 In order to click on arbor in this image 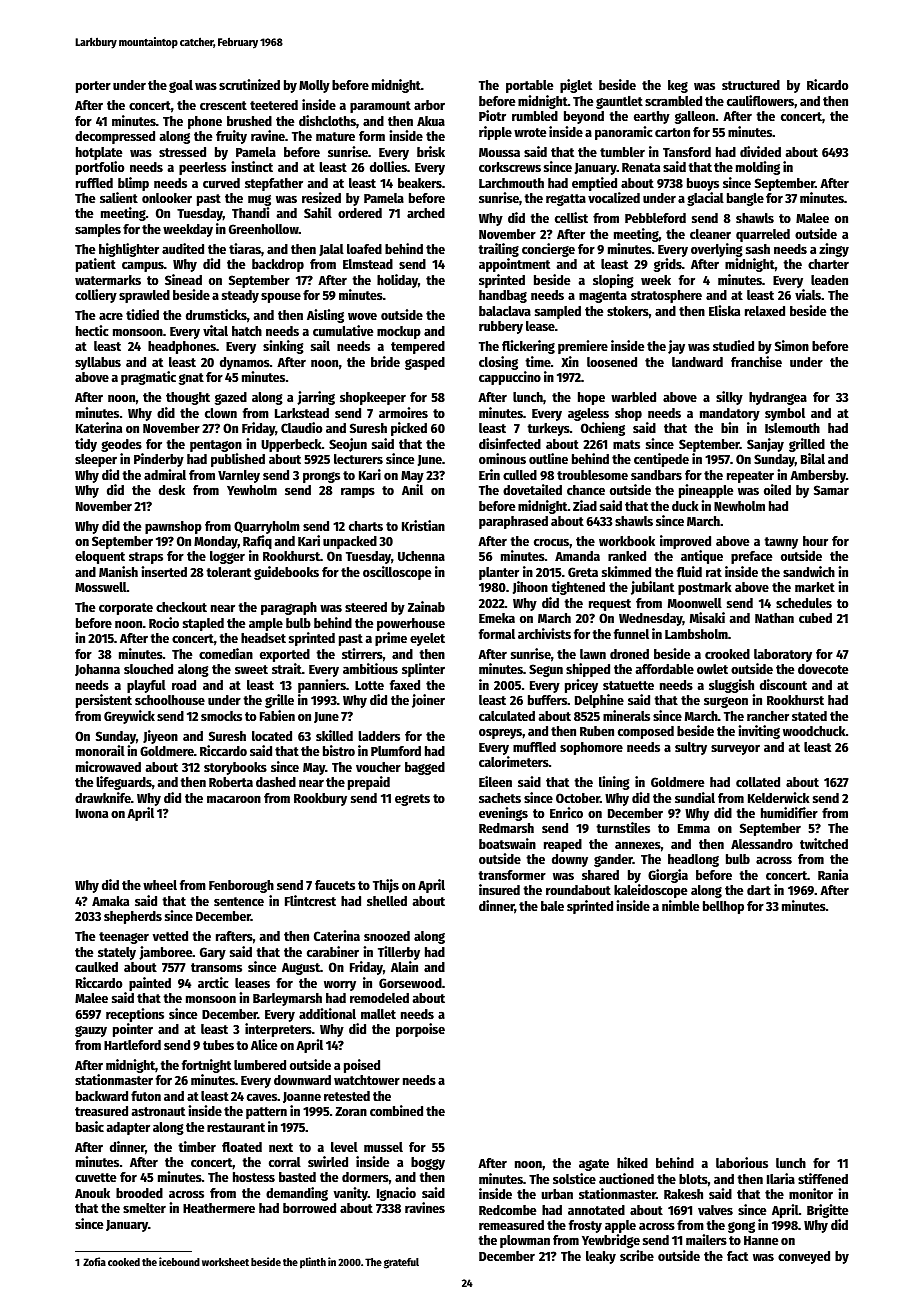, I will do `click(429, 105)`.
